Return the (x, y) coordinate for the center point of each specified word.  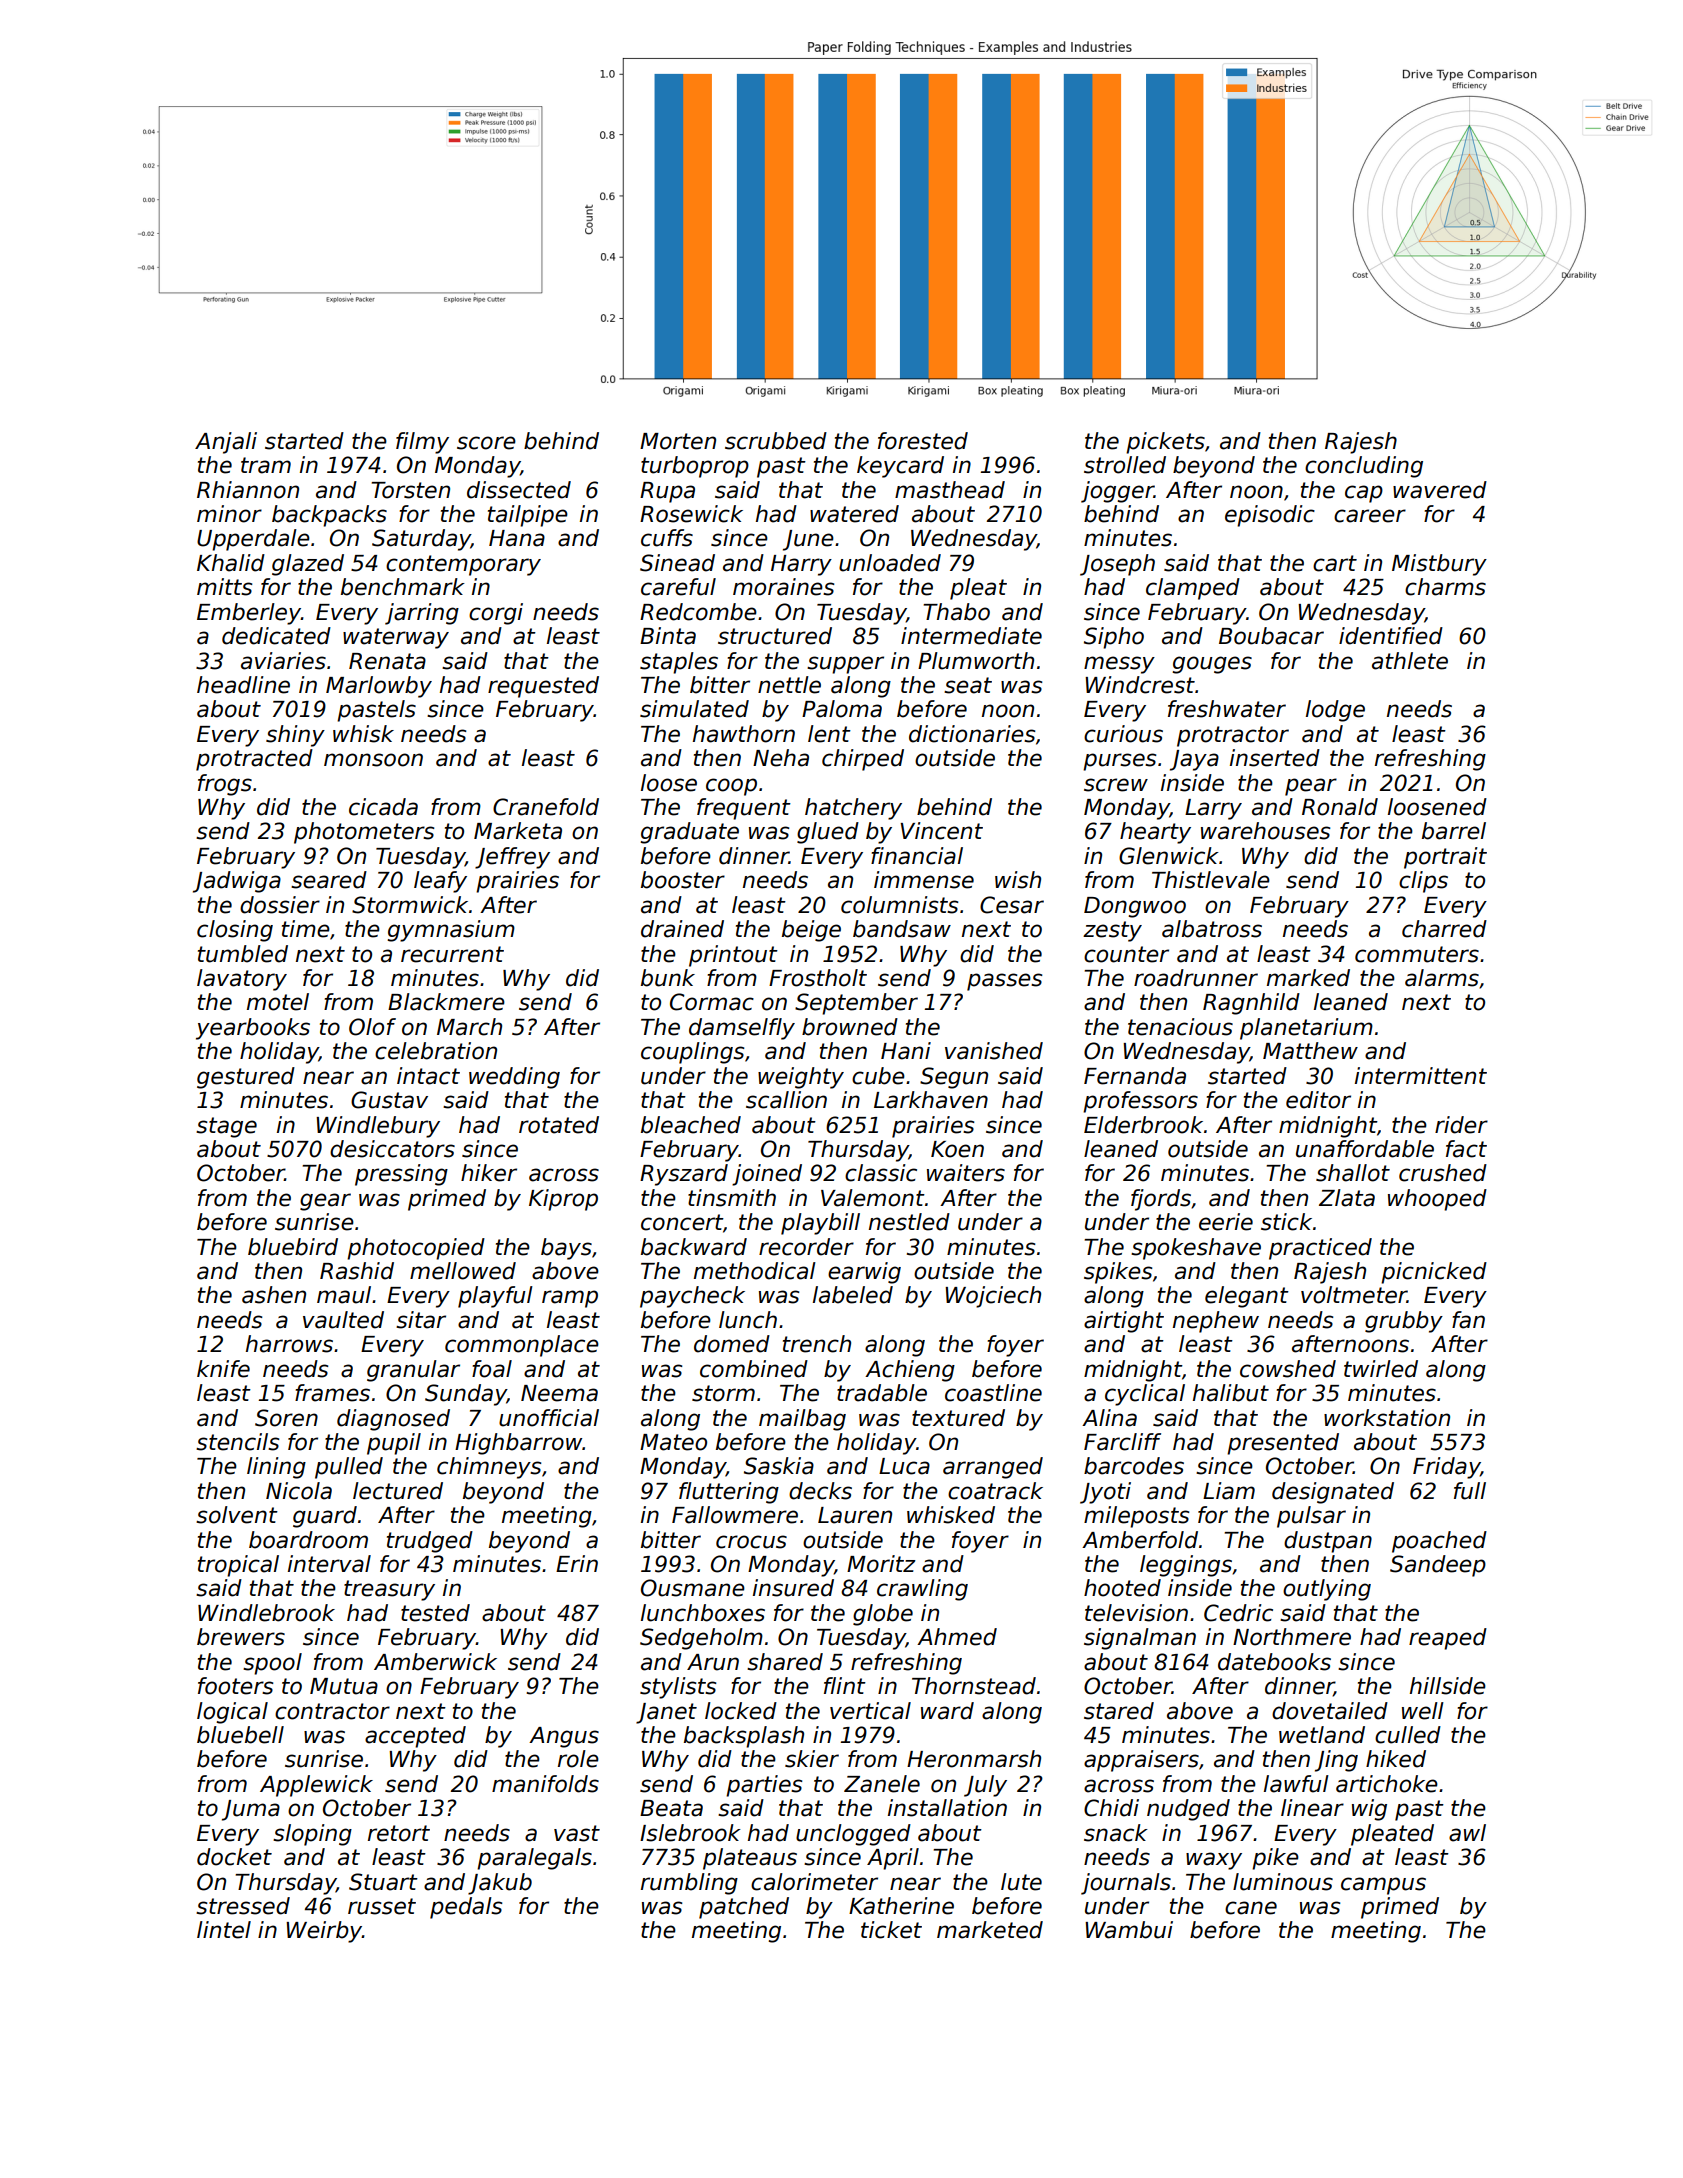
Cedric (1238, 1613)
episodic (1270, 516)
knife (223, 1369)
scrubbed (776, 441)
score (486, 443)
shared (785, 1662)
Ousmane (693, 1588)
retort (399, 1833)
